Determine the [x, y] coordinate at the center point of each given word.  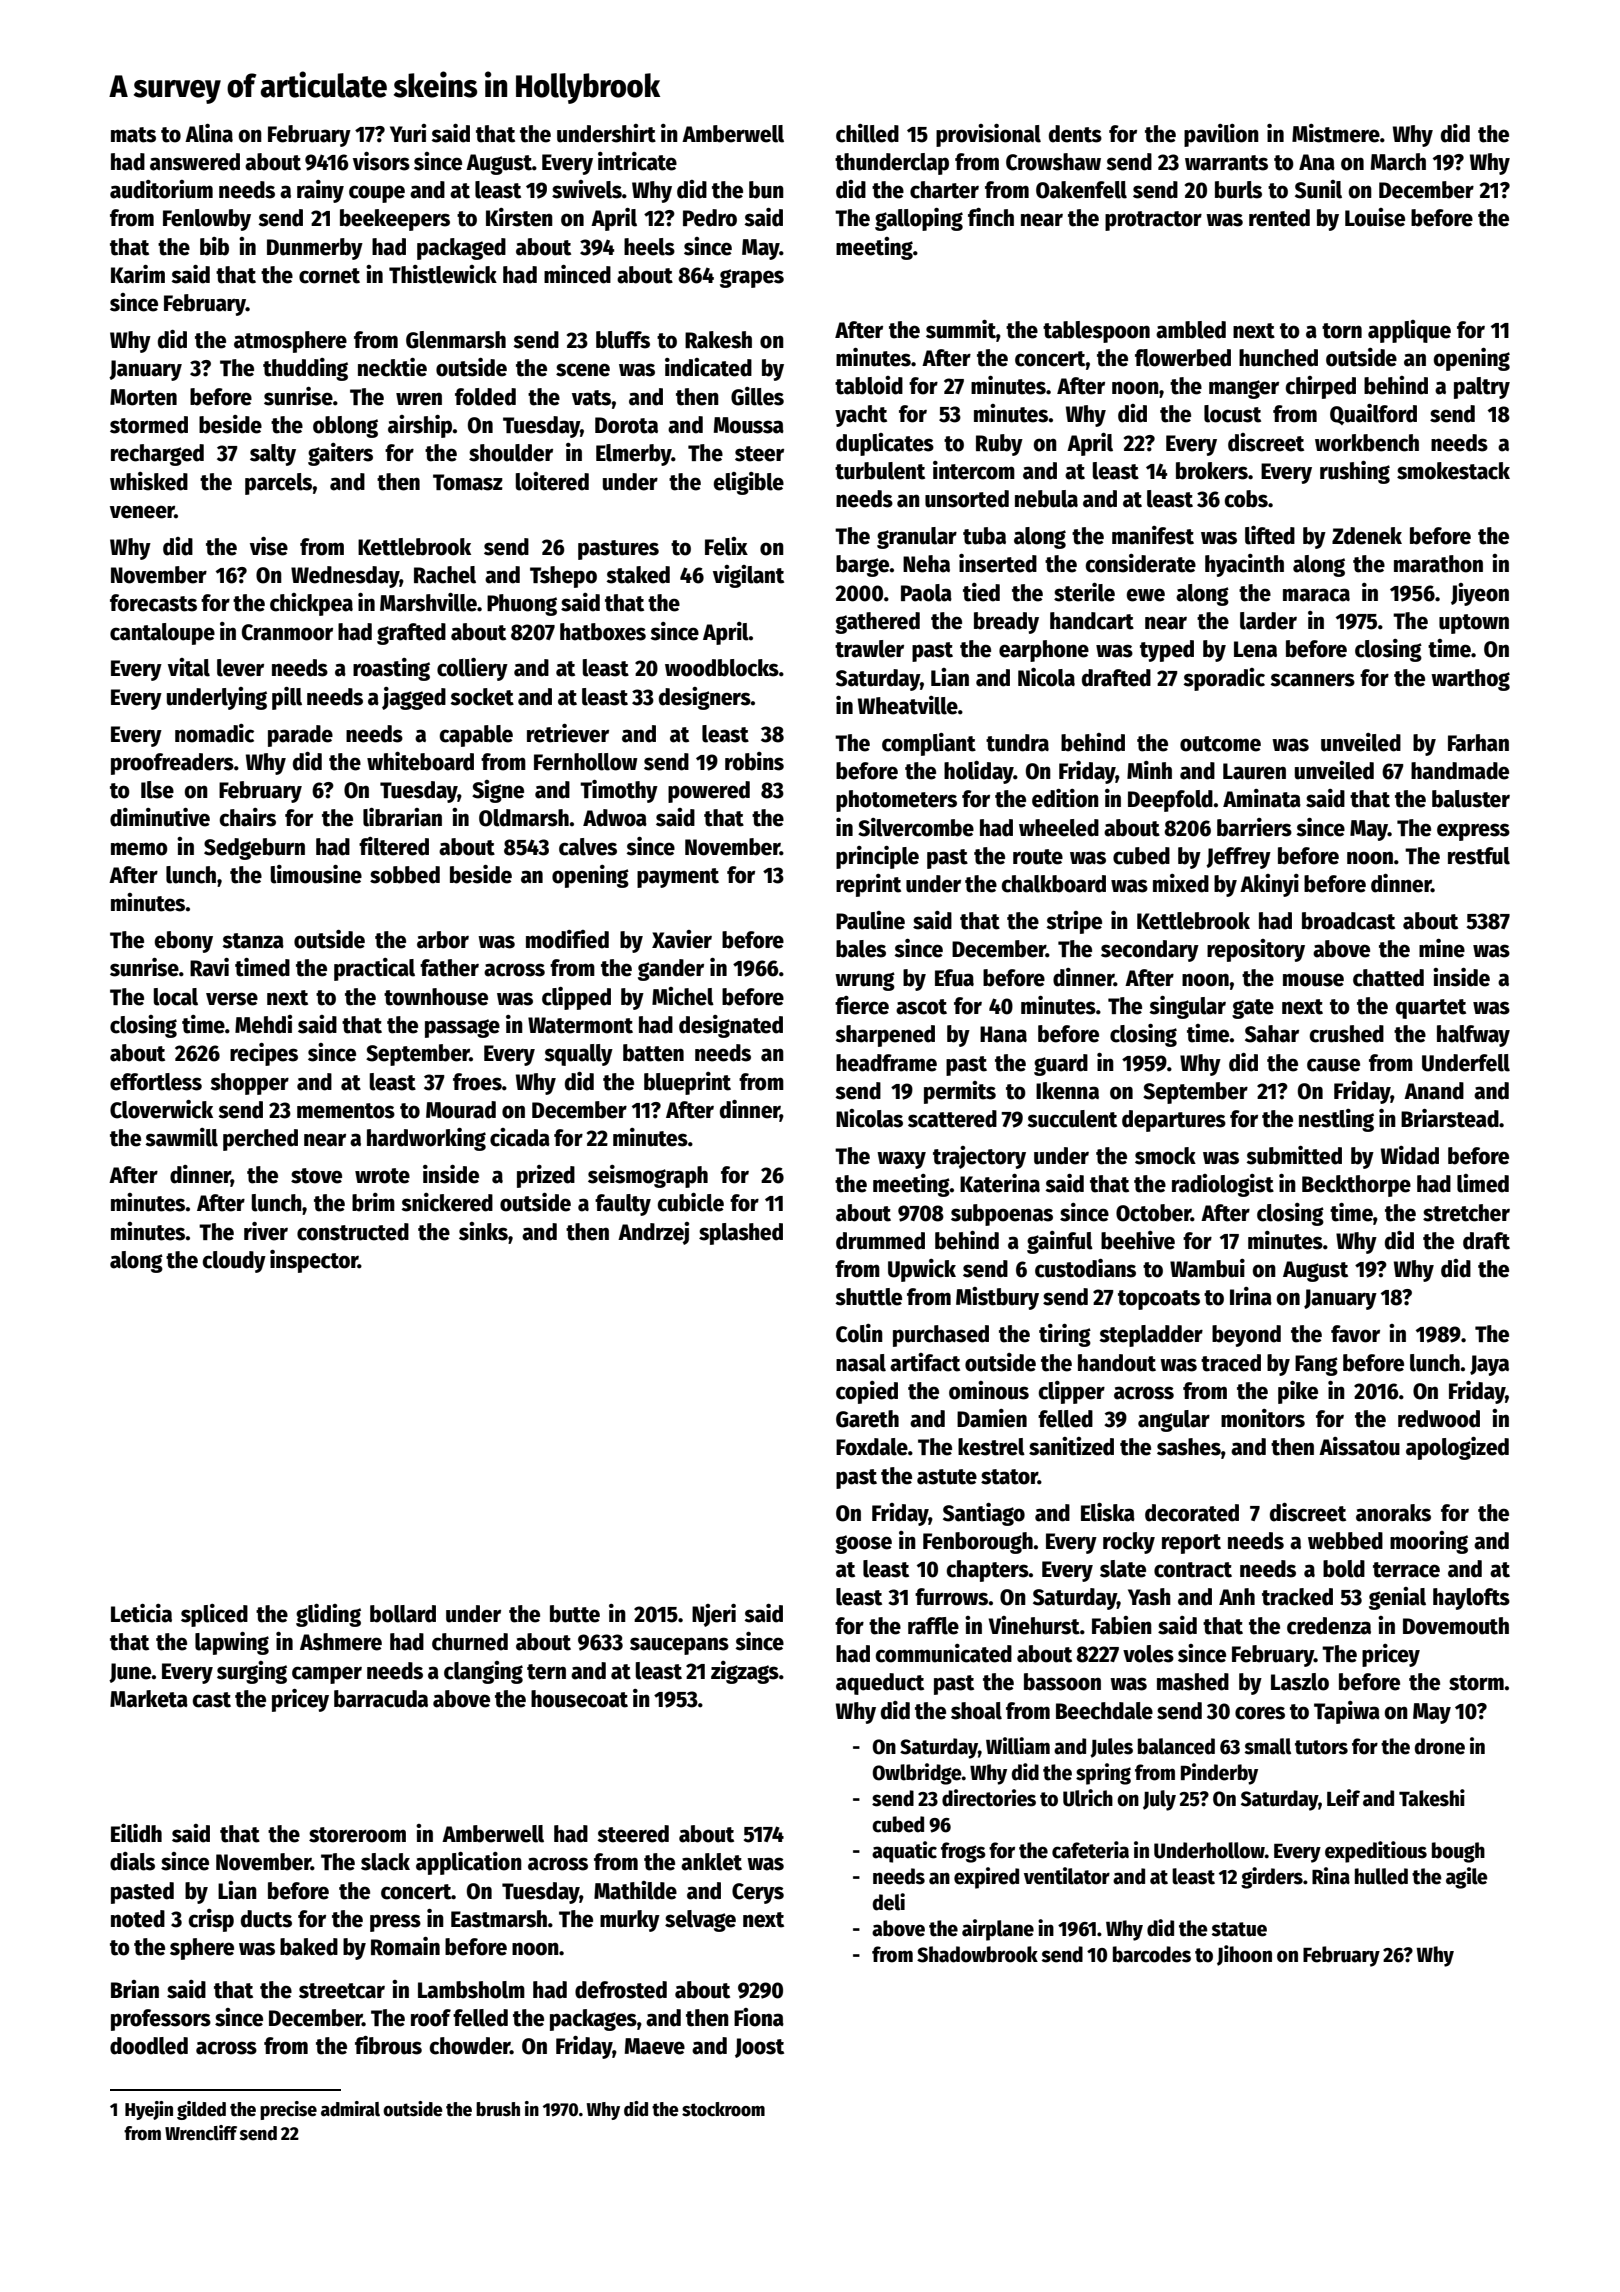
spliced [214, 1615]
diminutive [160, 817]
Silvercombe [916, 827]
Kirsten [519, 217]
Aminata [1262, 798]
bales [861, 949]
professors [161, 2020]
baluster [1471, 799]
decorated [1192, 1513]
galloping [919, 219]
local [176, 997]
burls [1238, 190]
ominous [989, 1390]
